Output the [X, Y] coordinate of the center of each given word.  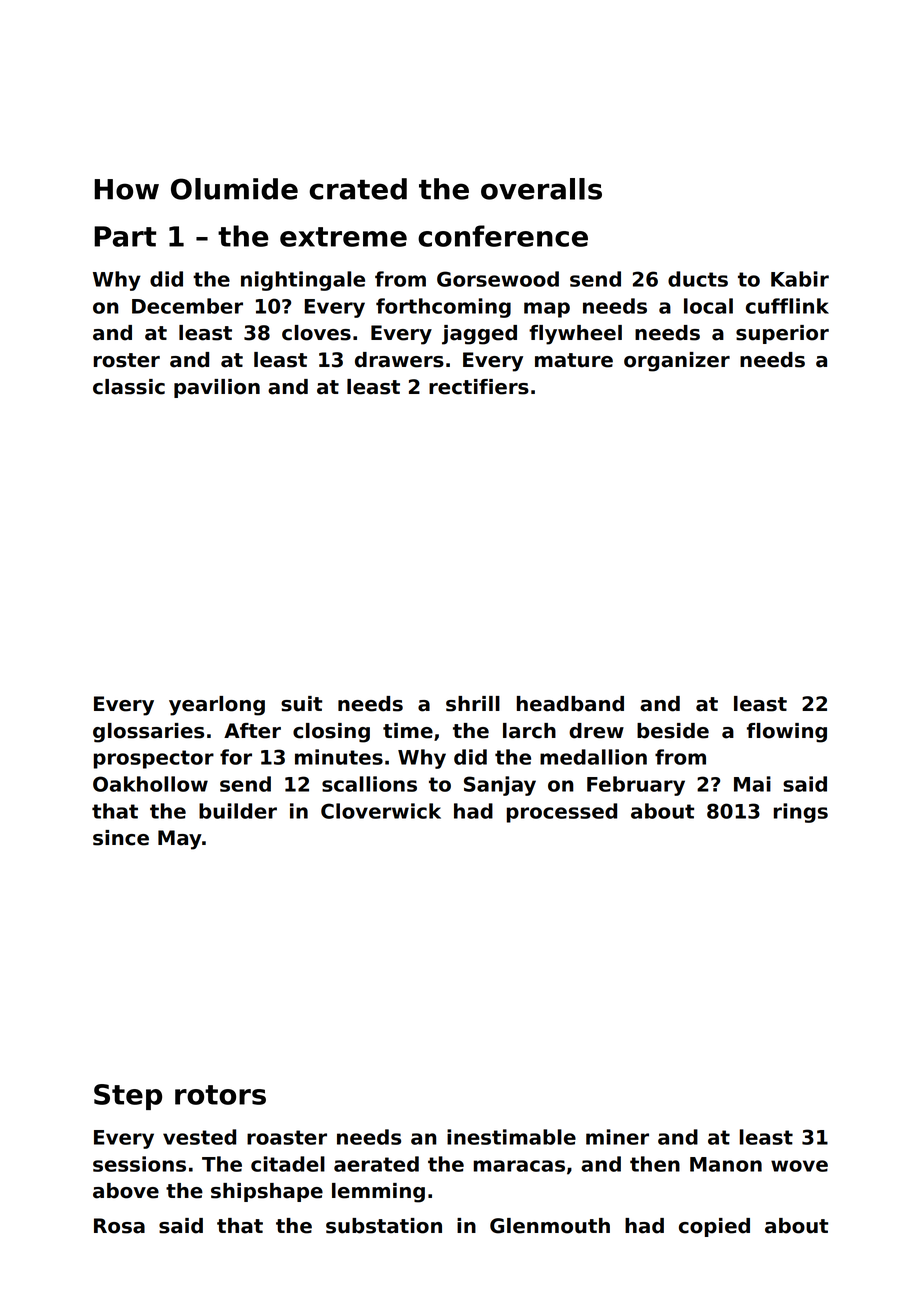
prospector [154, 759]
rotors [220, 1095]
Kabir [800, 279]
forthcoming [443, 308]
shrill [473, 704]
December [187, 306]
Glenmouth [550, 1226]
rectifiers [479, 387]
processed [562, 813]
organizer [677, 362]
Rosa [119, 1226]
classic [129, 387]
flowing [787, 733]
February [636, 786]
